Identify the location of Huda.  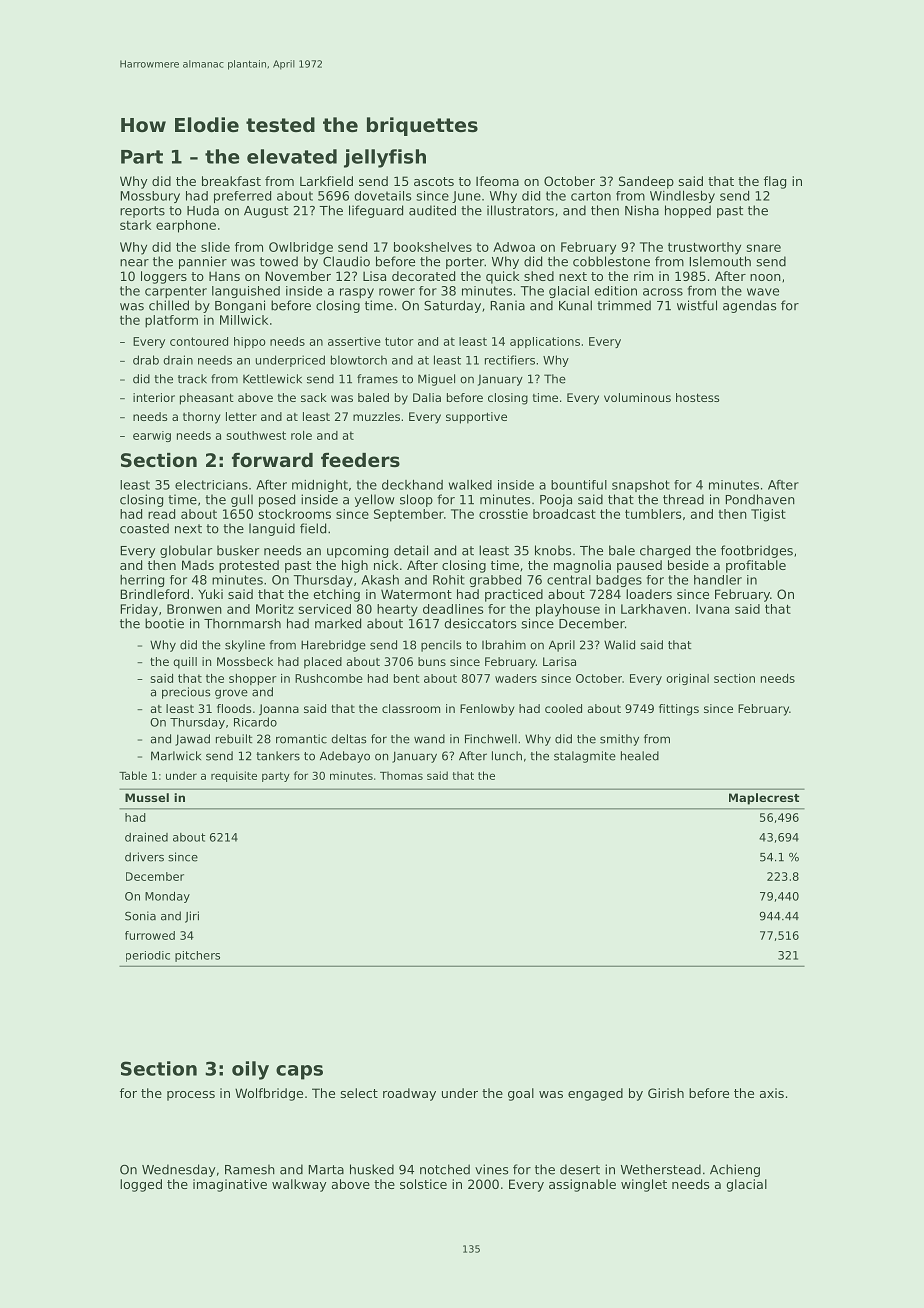
(203, 210).
